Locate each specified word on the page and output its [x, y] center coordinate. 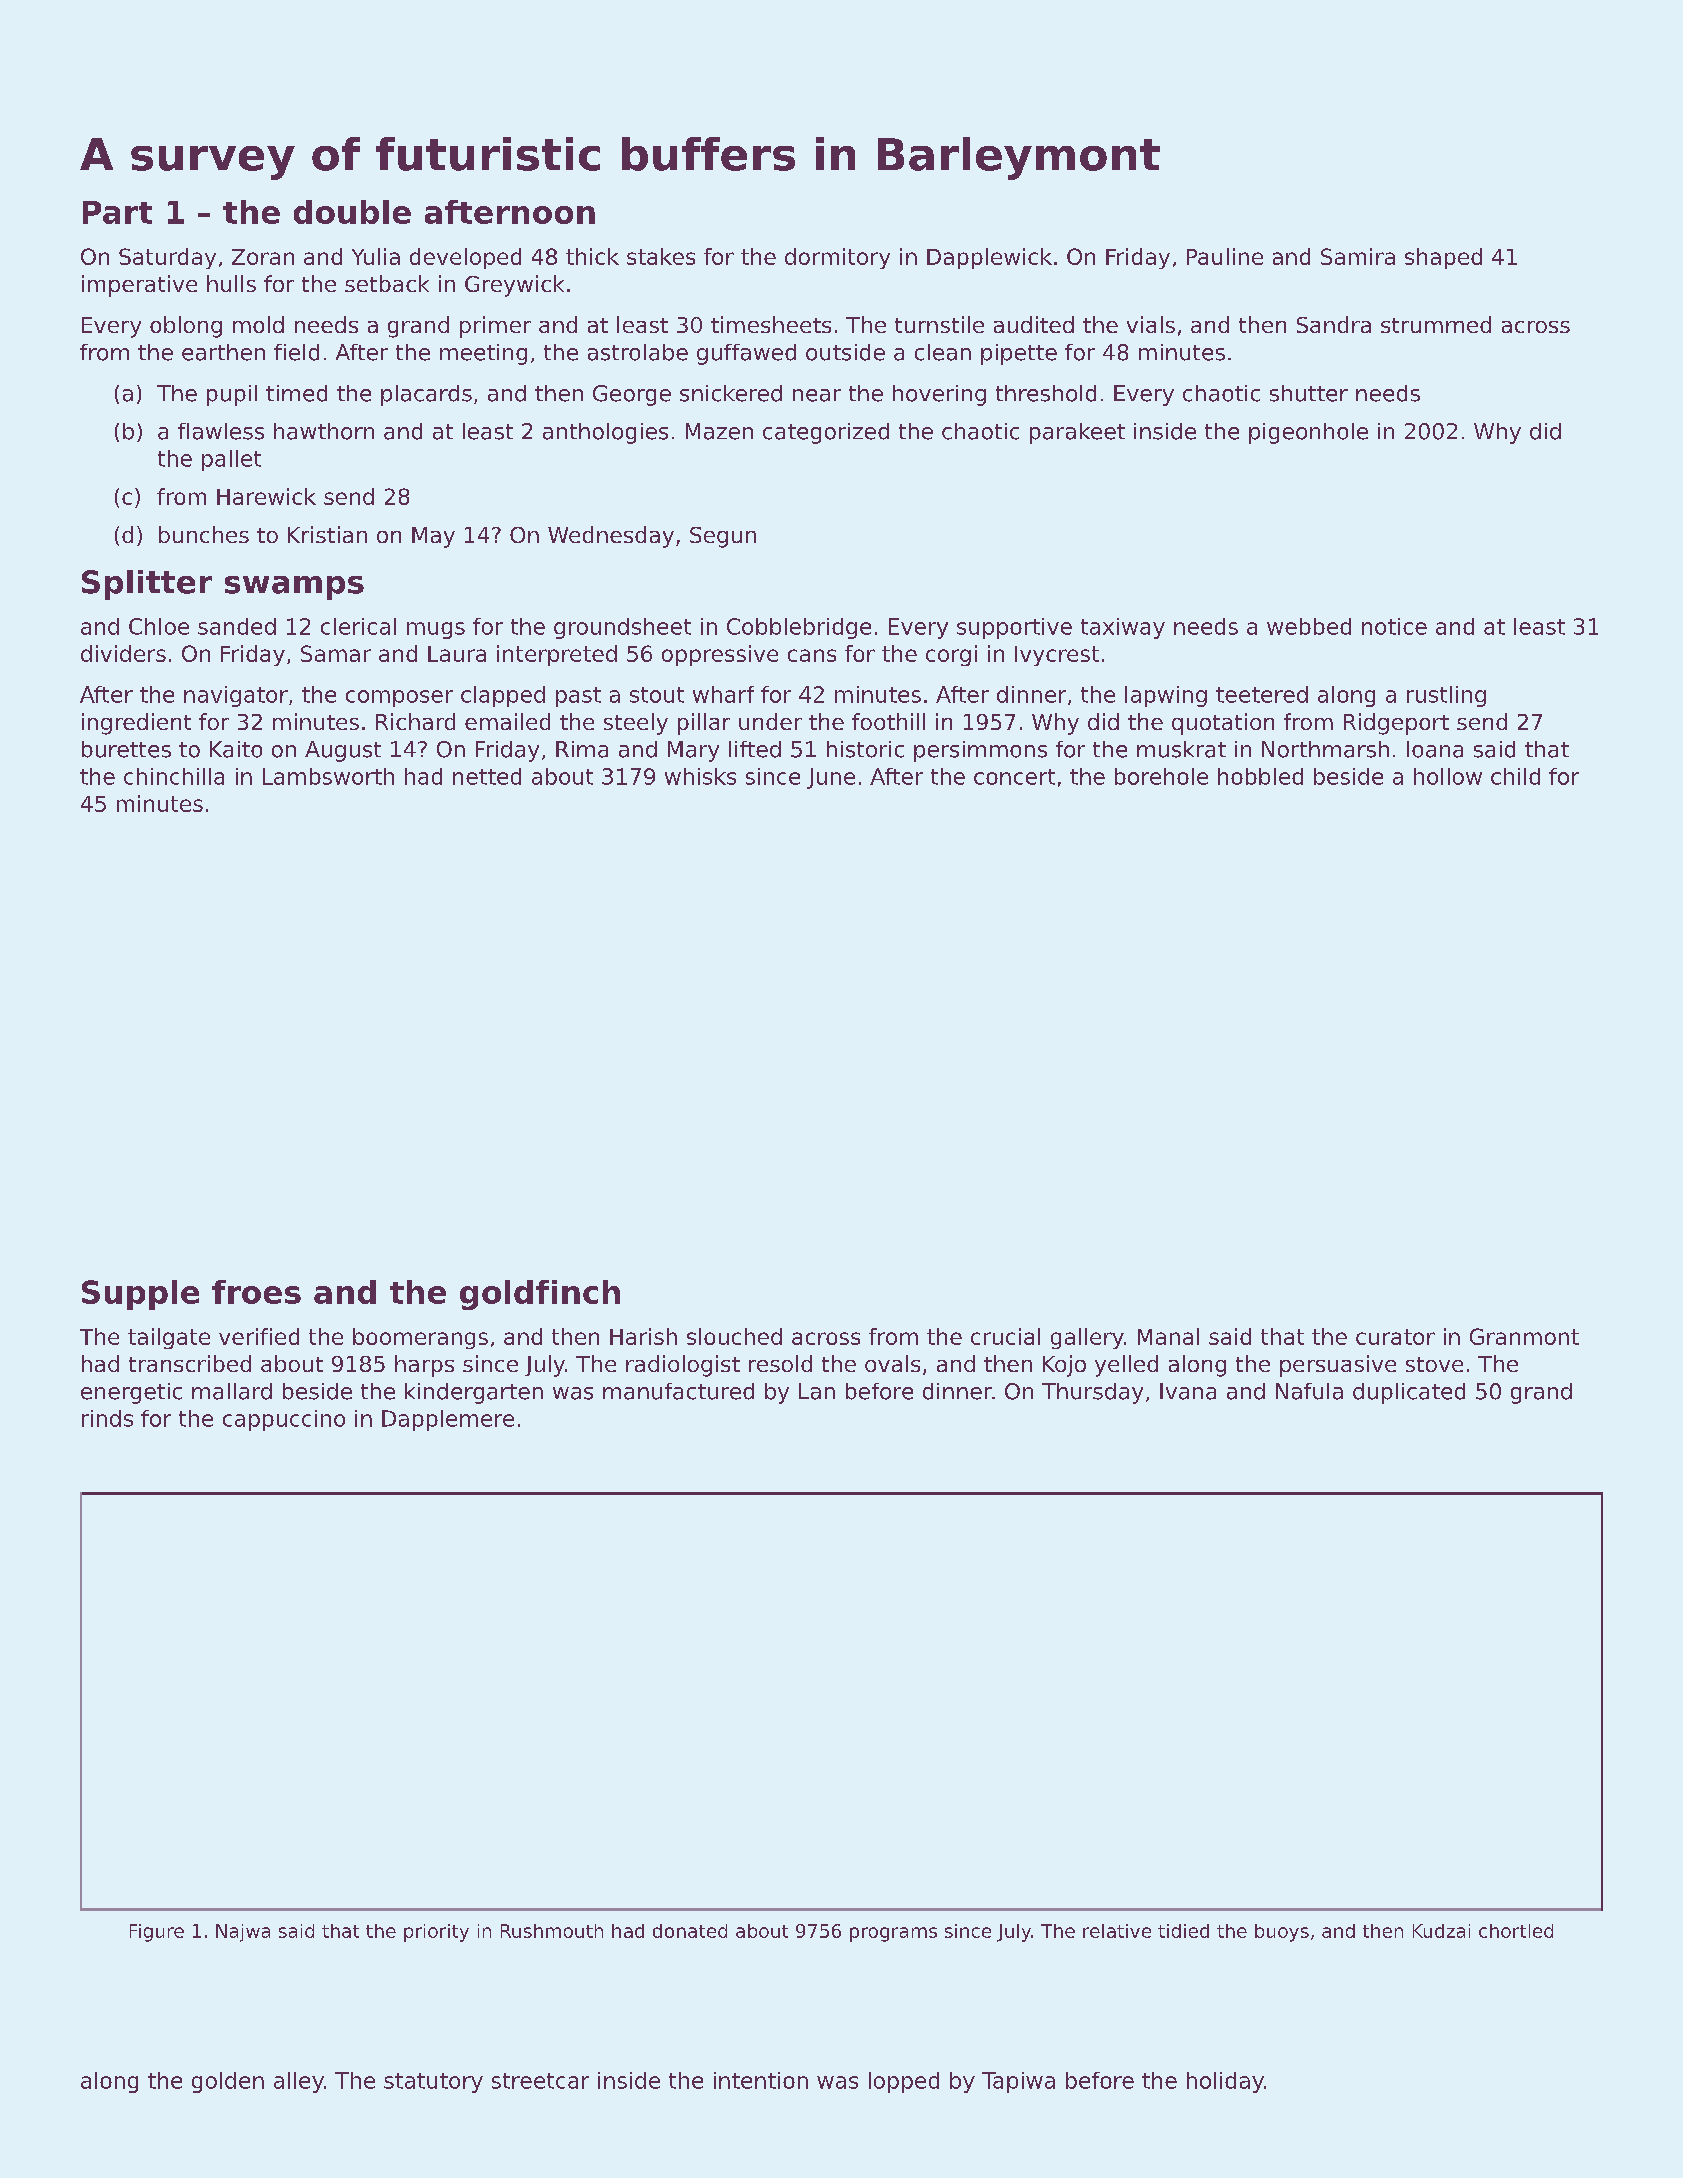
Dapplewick [989, 258]
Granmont [1524, 1336]
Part [117, 212]
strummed [1436, 324]
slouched [734, 1336]
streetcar [540, 2081]
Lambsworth [328, 776]
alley [299, 2082]
